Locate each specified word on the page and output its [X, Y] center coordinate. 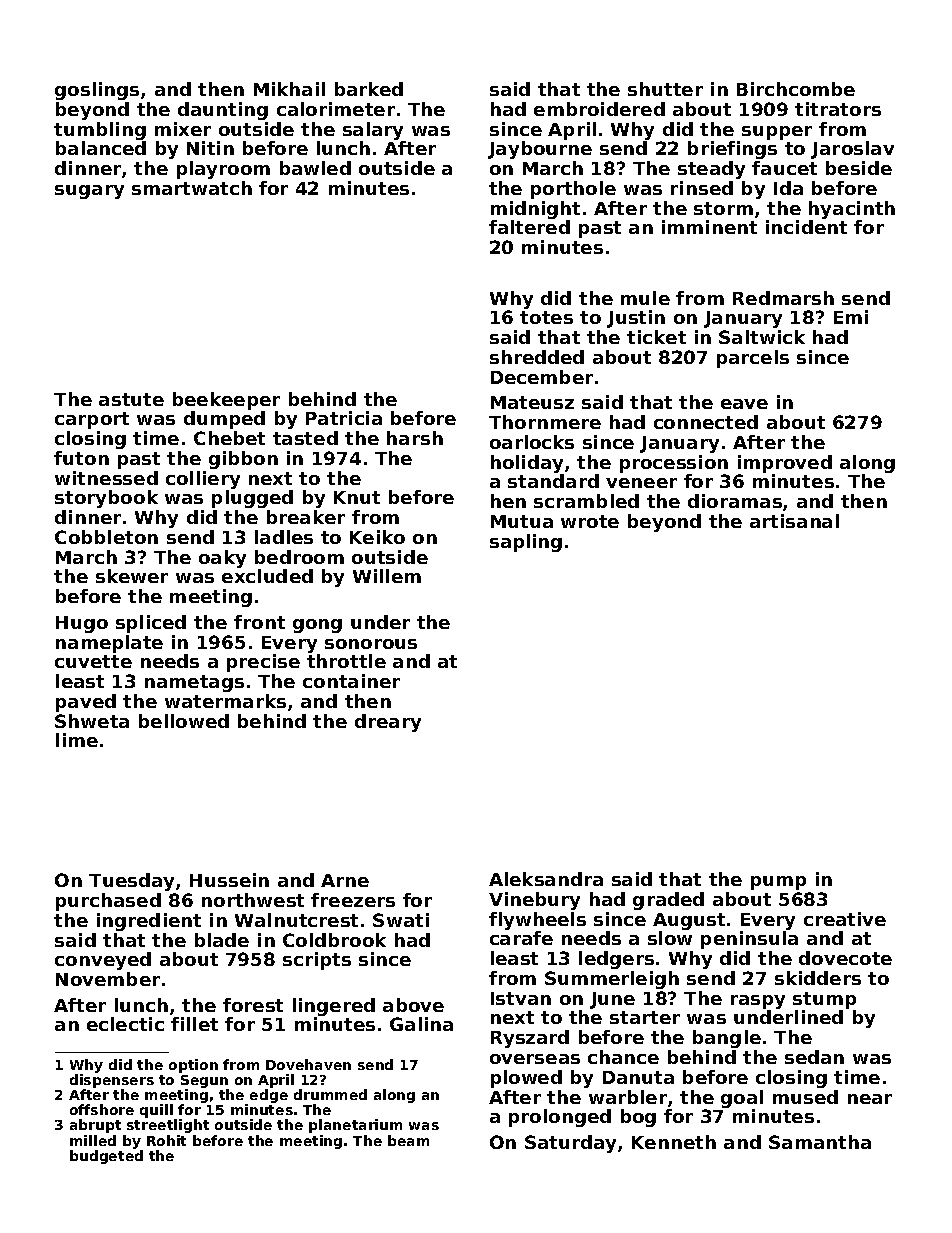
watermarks [225, 701]
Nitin [210, 148]
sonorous [371, 644]
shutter [665, 89]
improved [785, 464]
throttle [346, 661]
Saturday [570, 1144]
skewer [132, 576]
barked [369, 89]
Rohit [166, 1140]
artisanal [794, 521]
